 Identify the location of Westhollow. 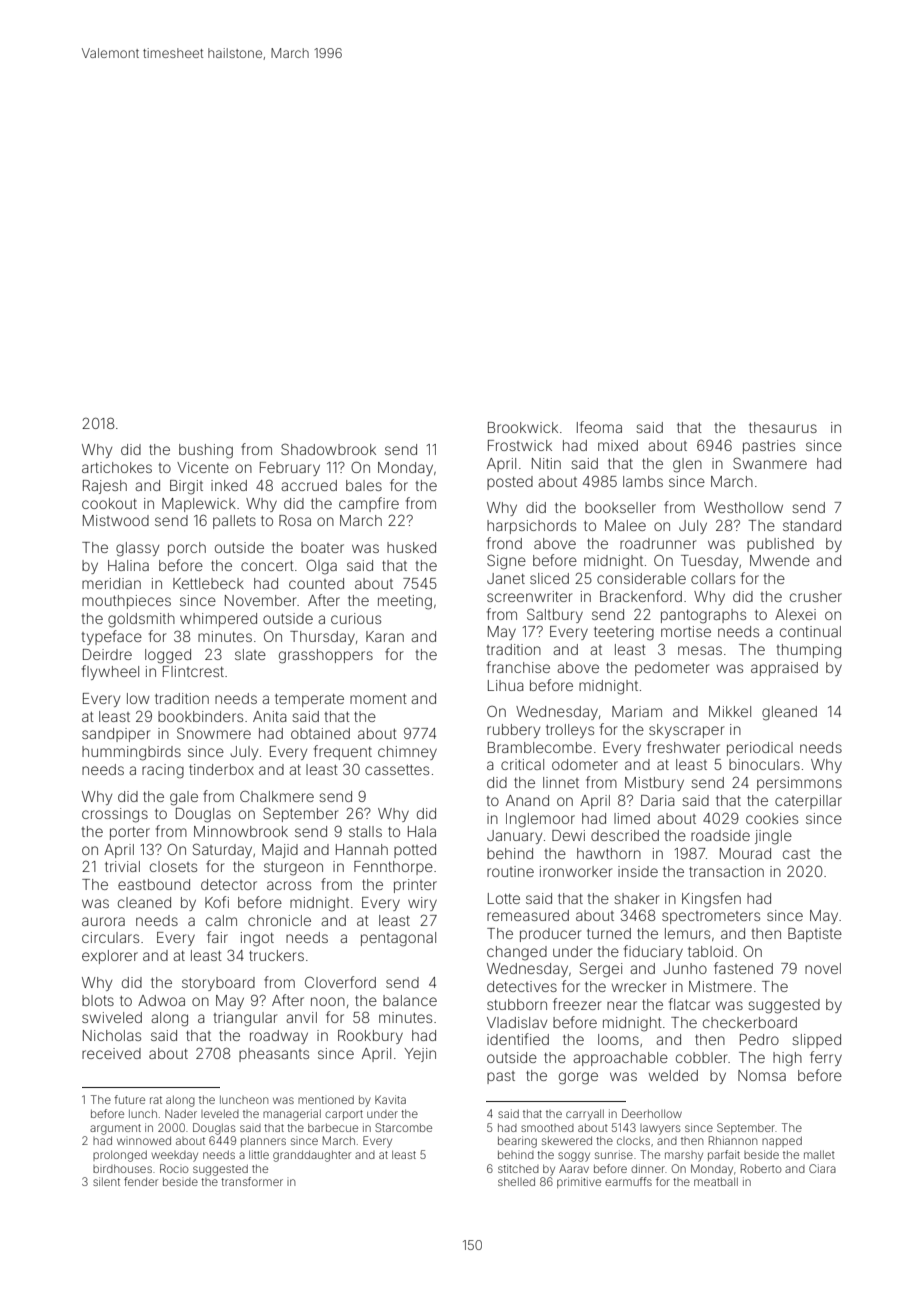
(743, 507).
